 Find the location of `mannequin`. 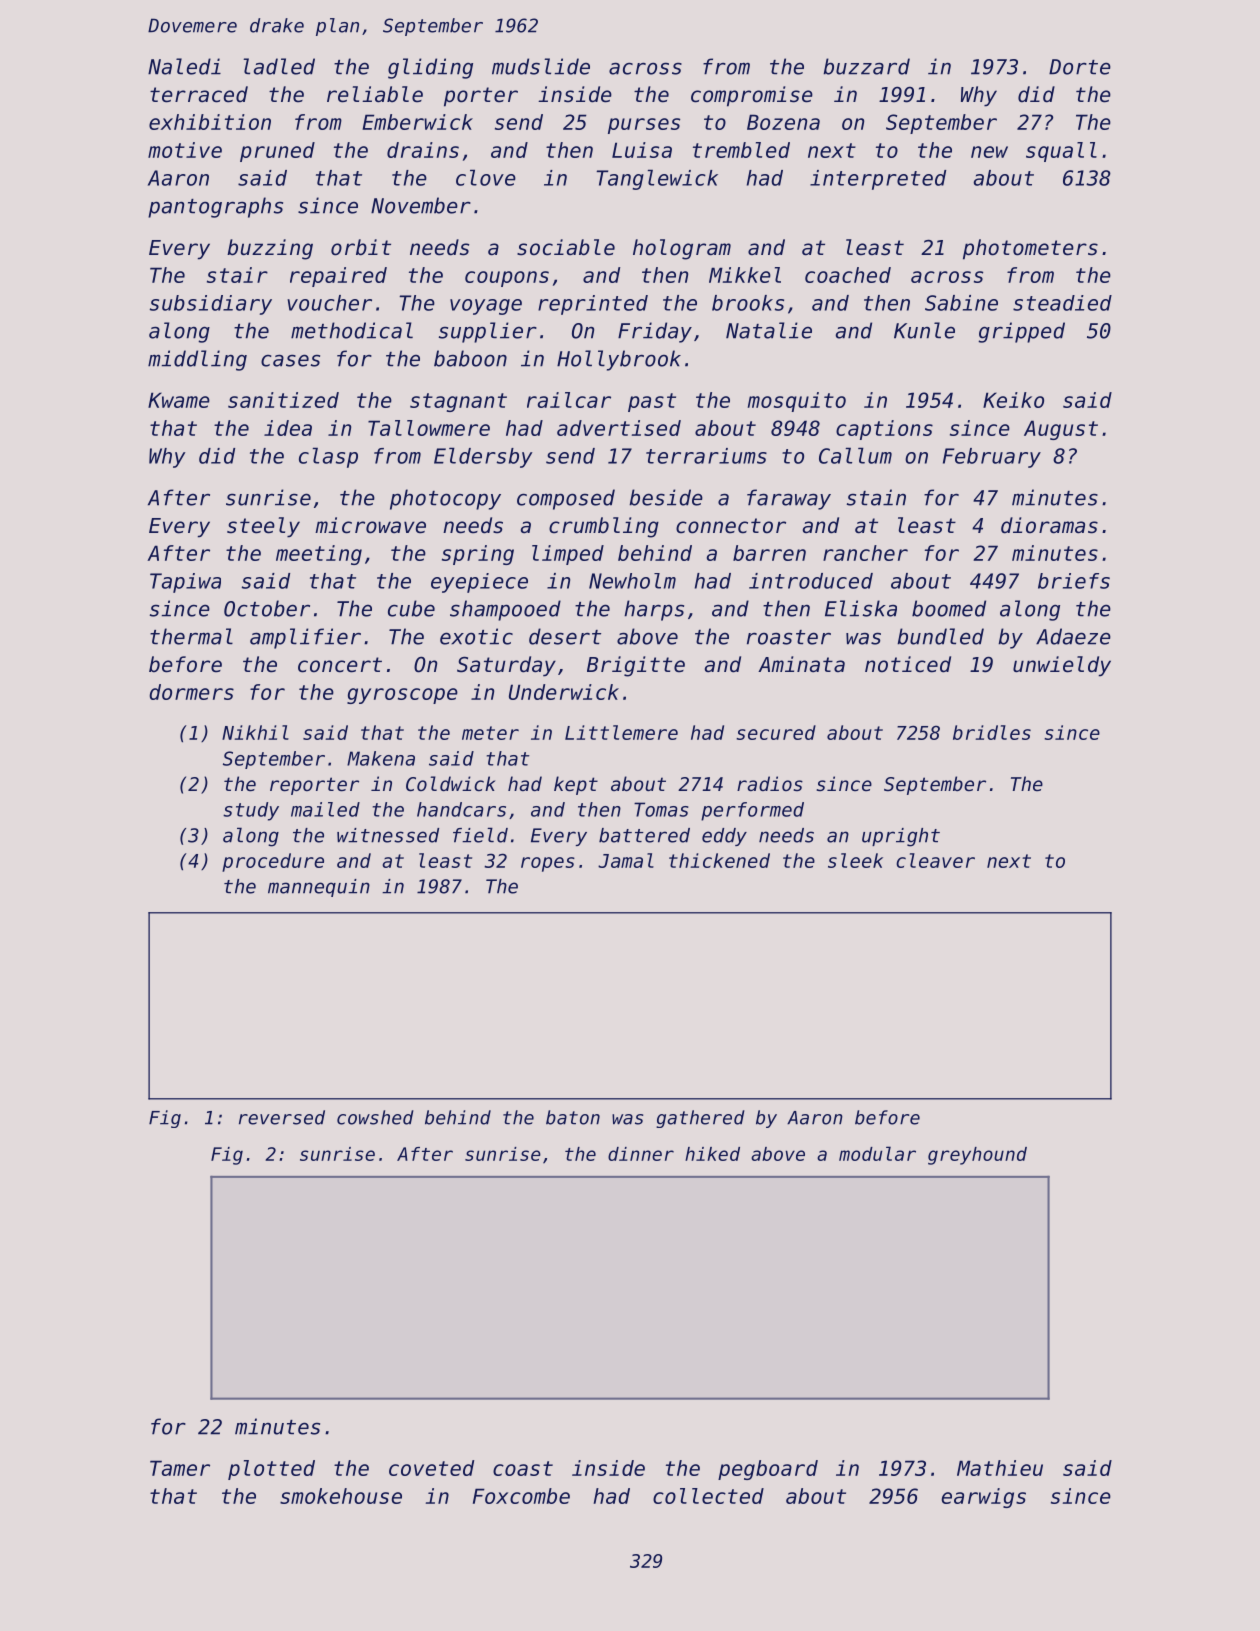

mannequin is located at coordinates (319, 888).
